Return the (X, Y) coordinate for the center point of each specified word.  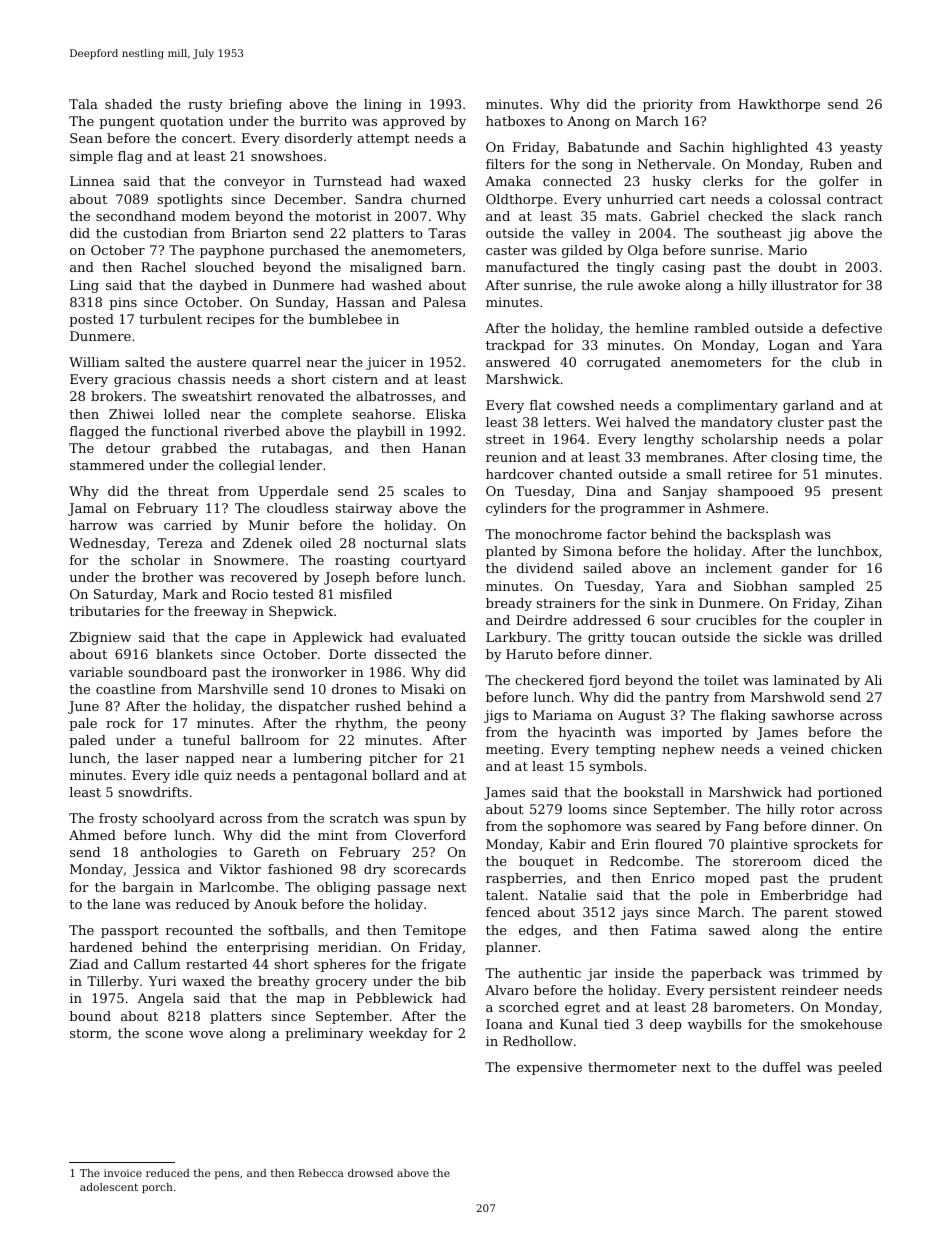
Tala (83, 104)
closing (794, 458)
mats (621, 216)
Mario (787, 250)
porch (157, 1188)
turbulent (170, 319)
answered (518, 362)
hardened (101, 947)
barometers (751, 1007)
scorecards (430, 869)
